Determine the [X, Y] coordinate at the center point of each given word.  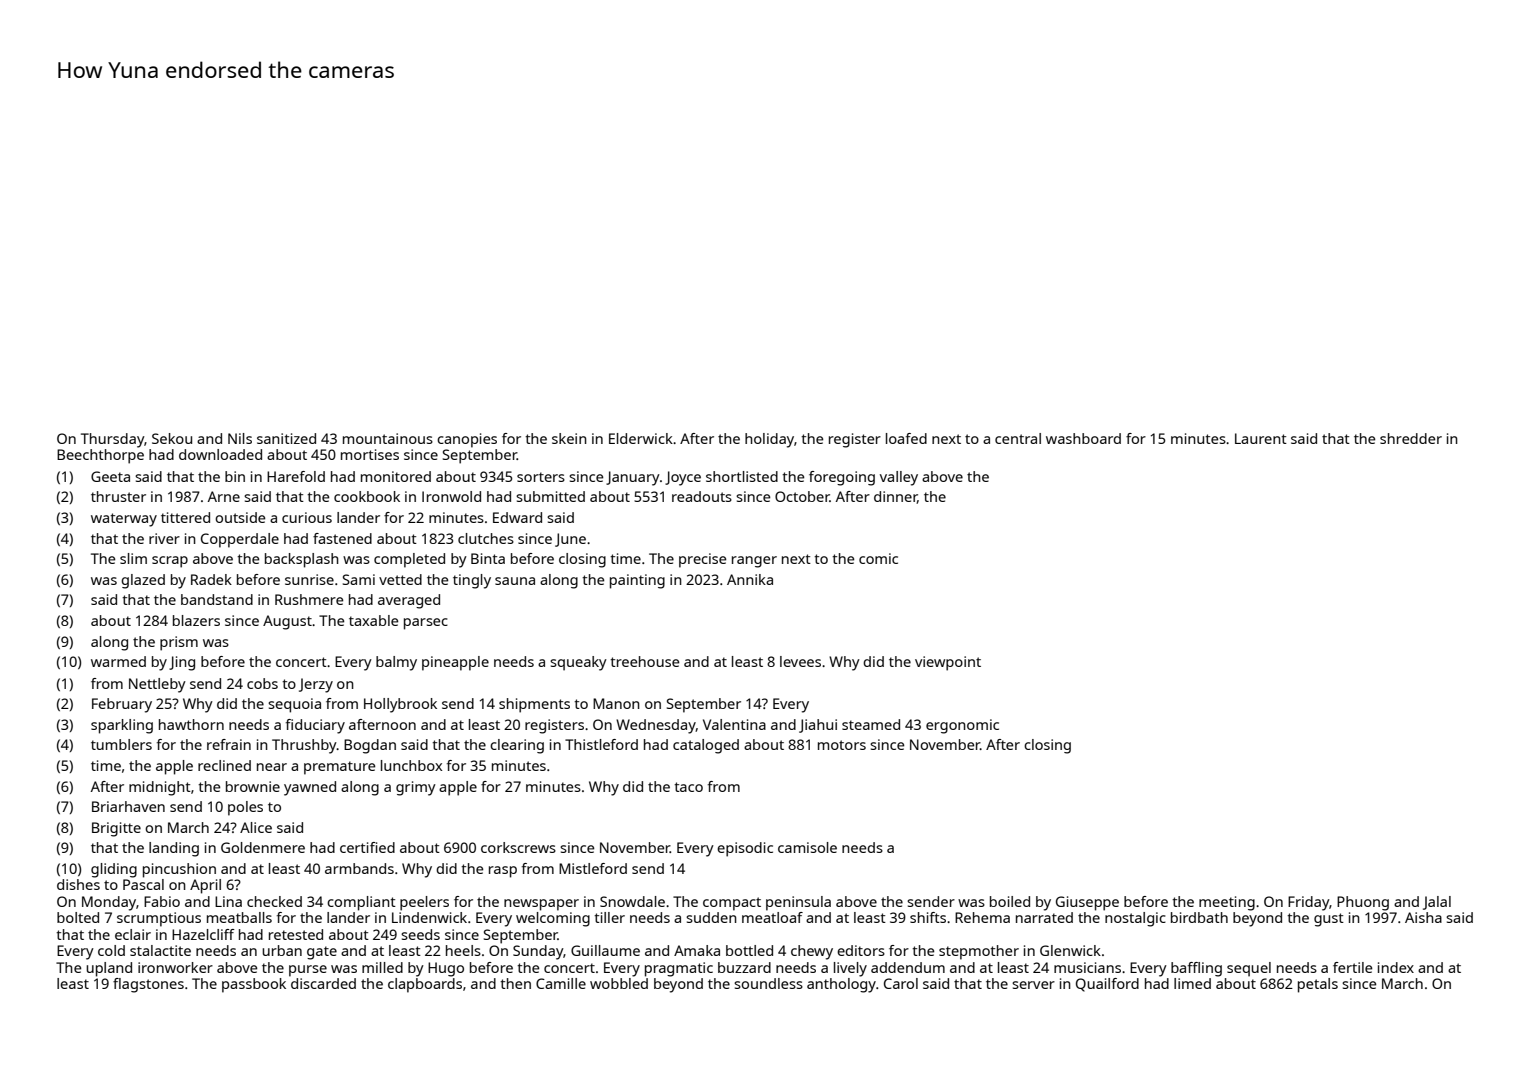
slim [133, 558]
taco [688, 787]
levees [800, 661]
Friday [1309, 903]
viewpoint [948, 663]
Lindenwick [429, 917]
